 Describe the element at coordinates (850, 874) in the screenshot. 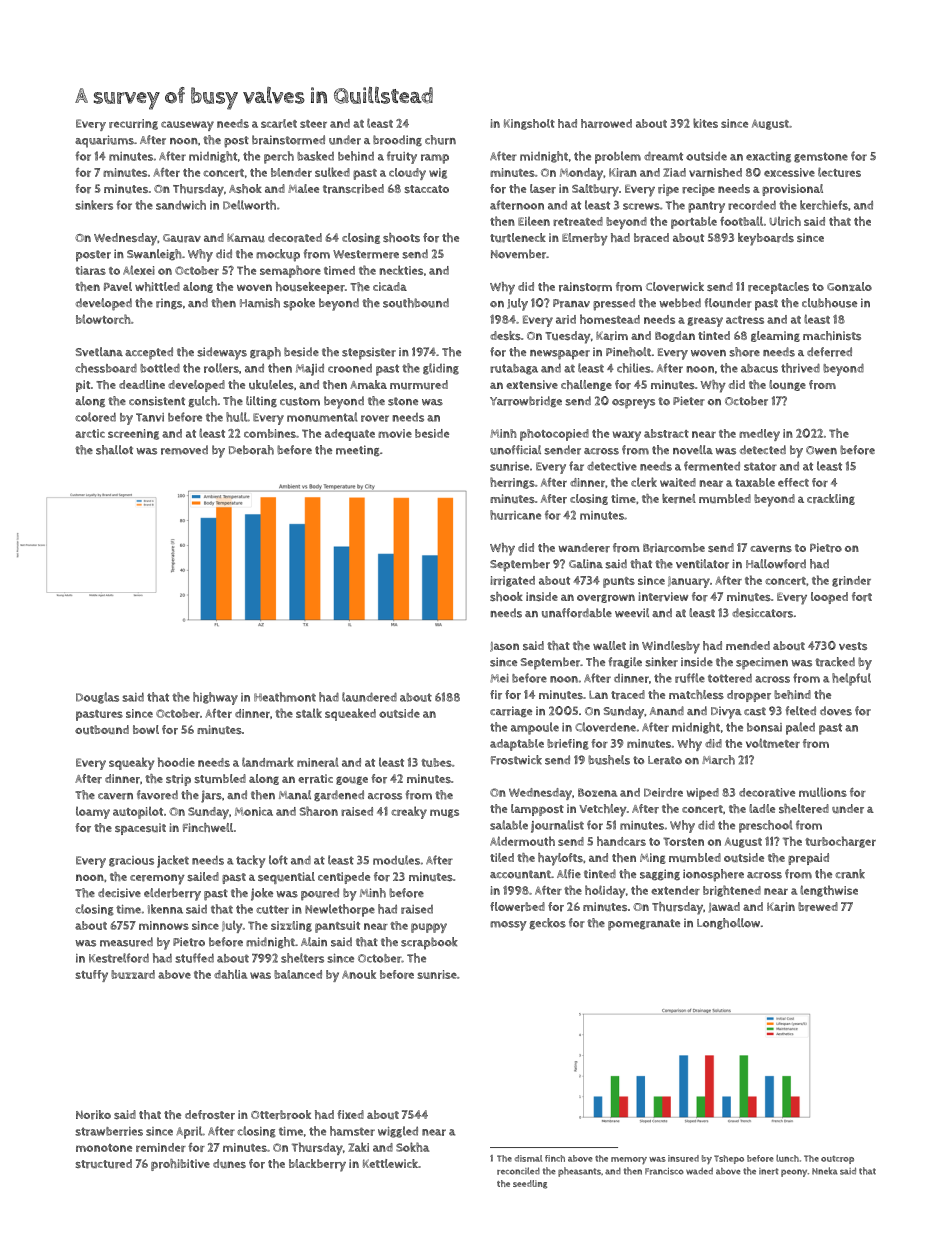

I see `crank` at that location.
